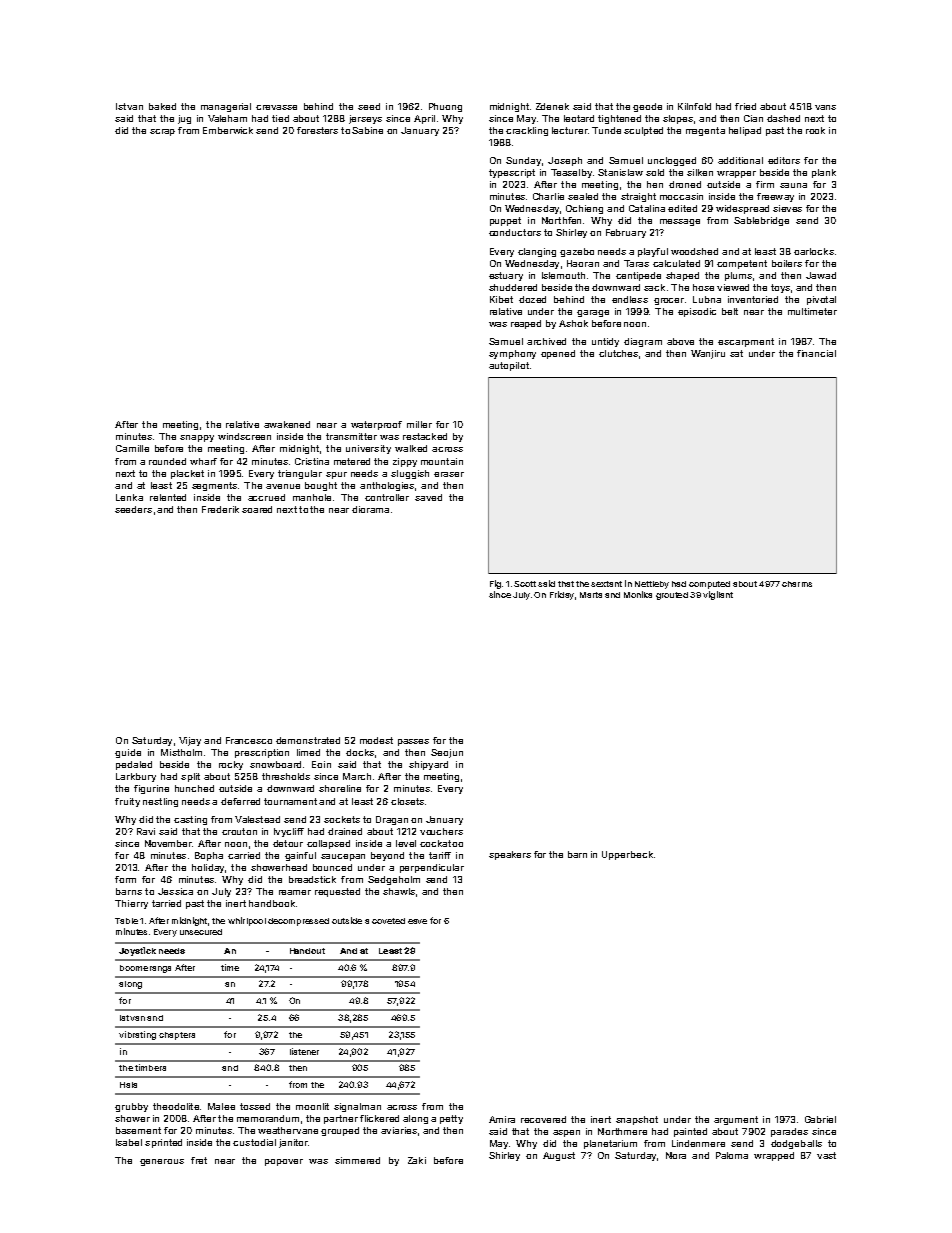 The height and width of the document is (1233, 952). What do you see at coordinates (442, 461) in the document?
I see `mountain` at bounding box center [442, 461].
